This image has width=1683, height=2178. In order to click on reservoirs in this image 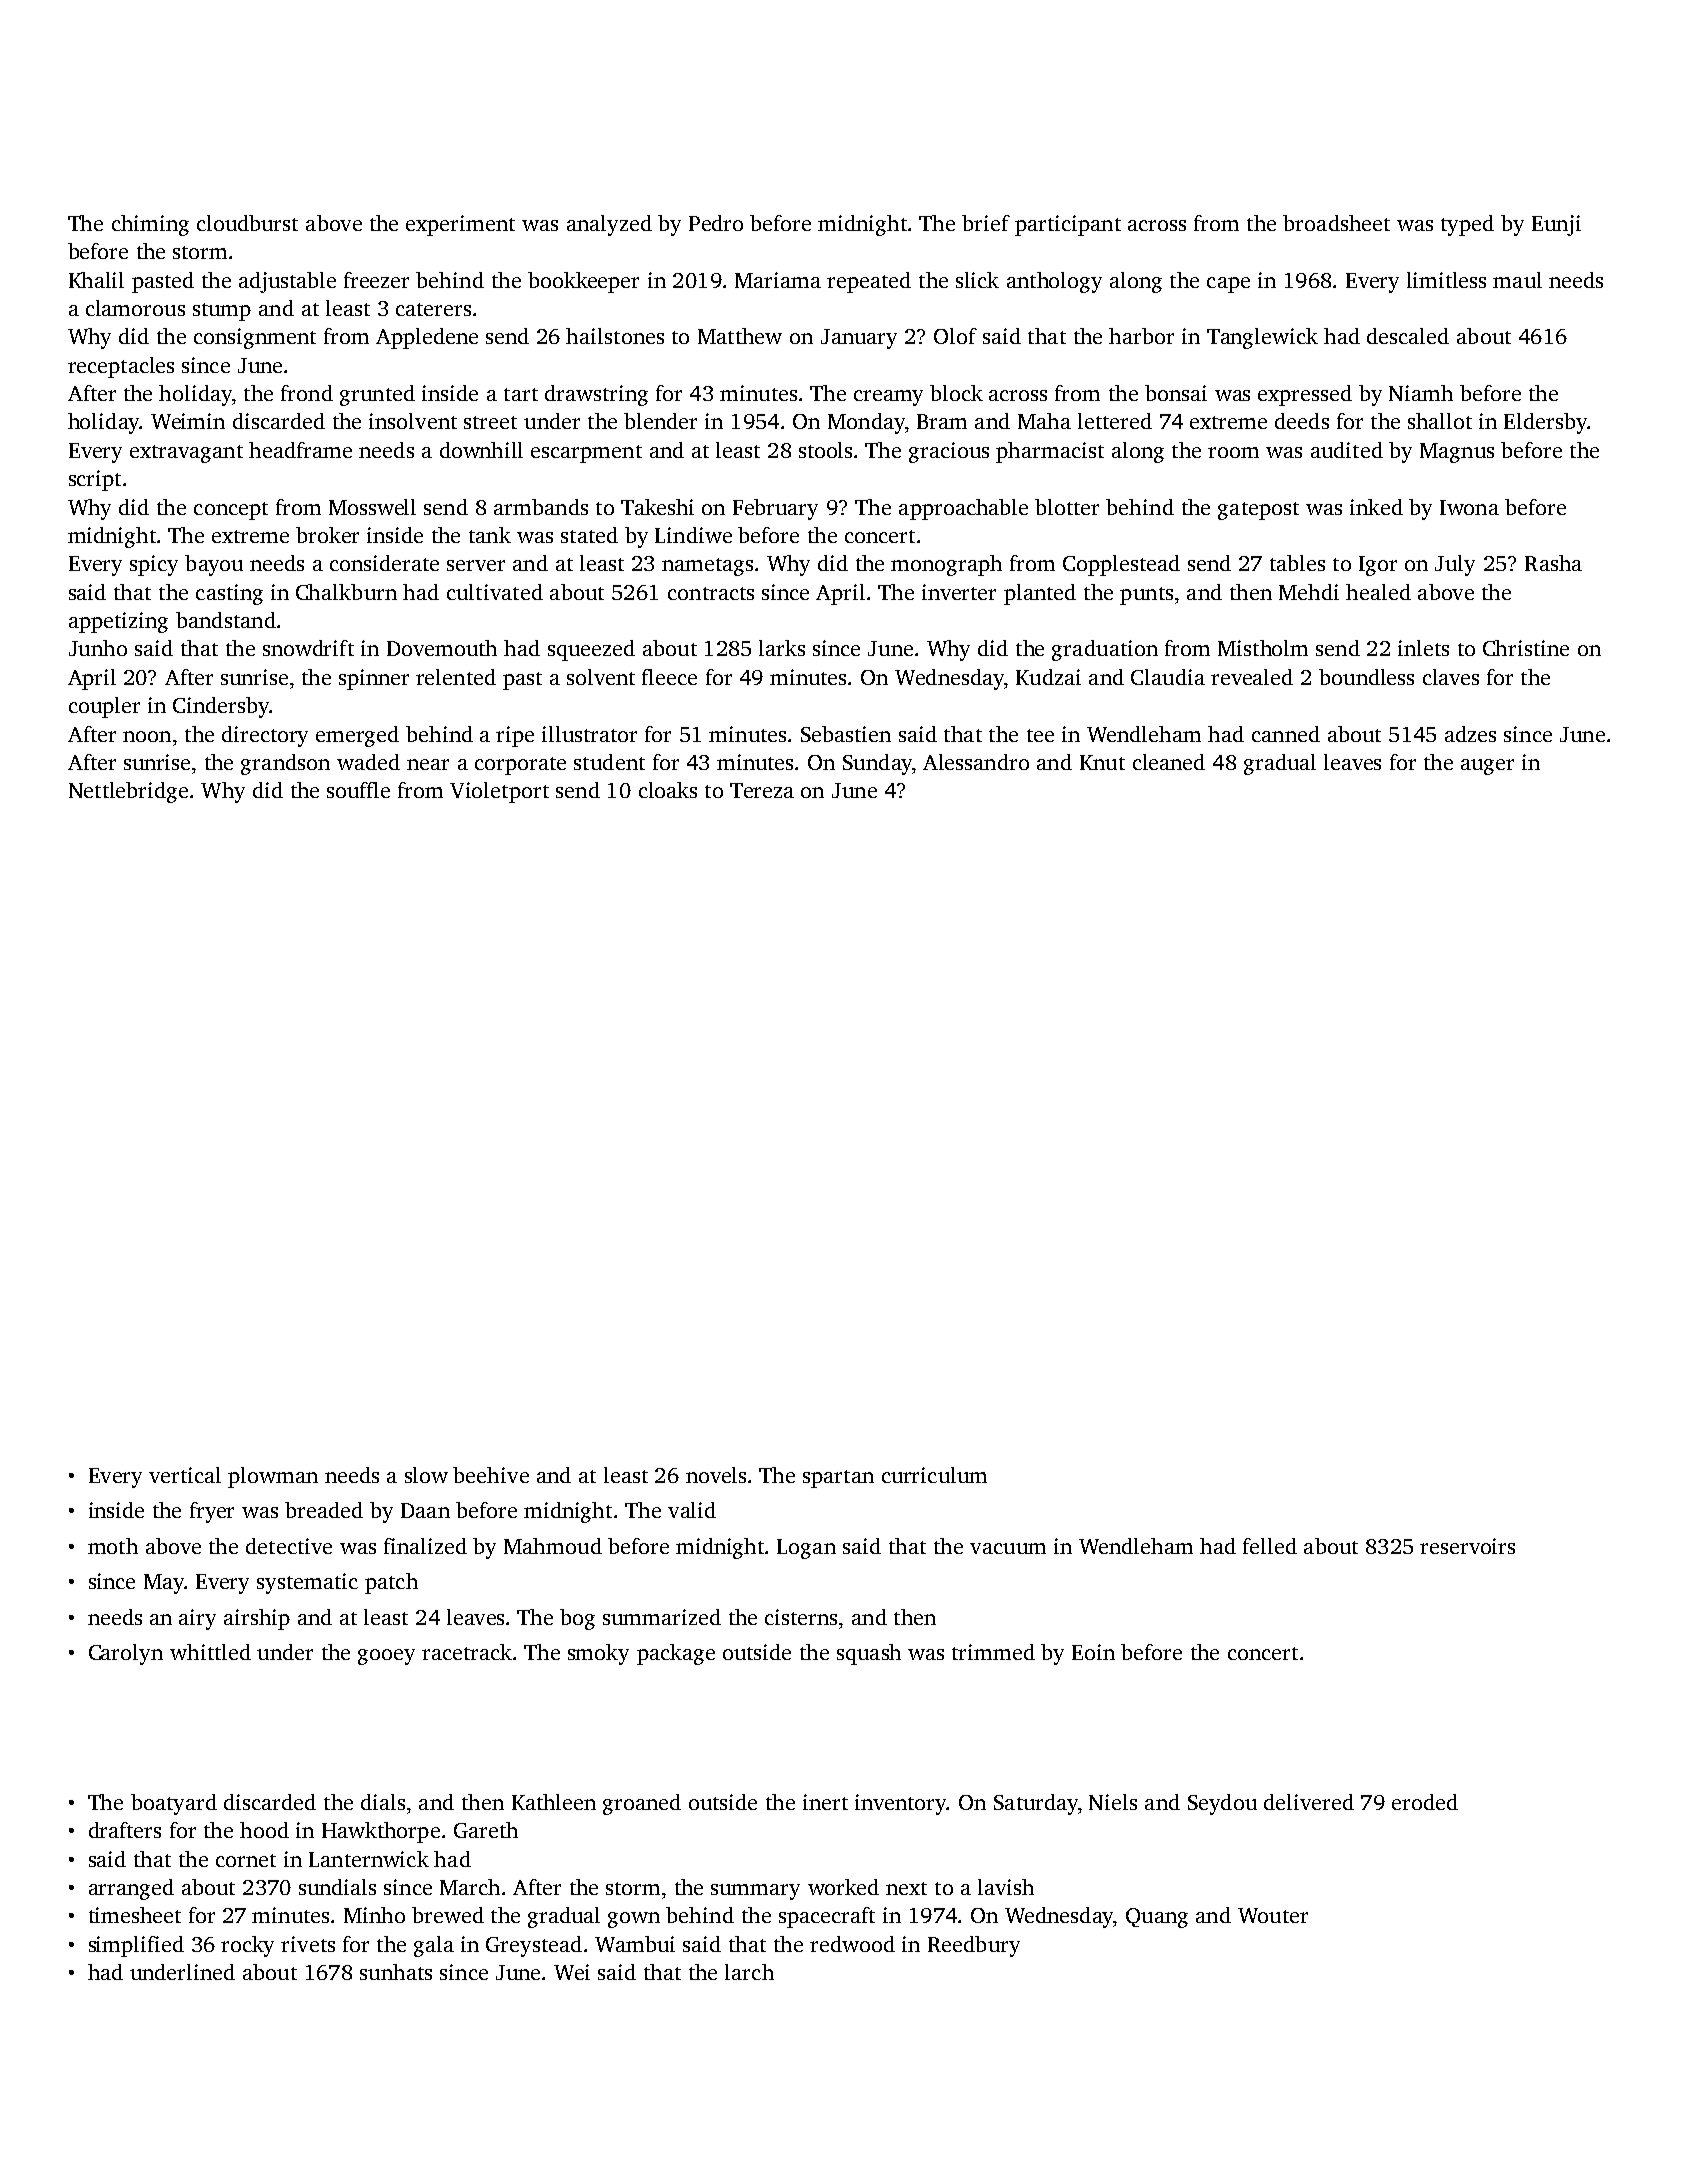, I will do `click(1467, 1546)`.
